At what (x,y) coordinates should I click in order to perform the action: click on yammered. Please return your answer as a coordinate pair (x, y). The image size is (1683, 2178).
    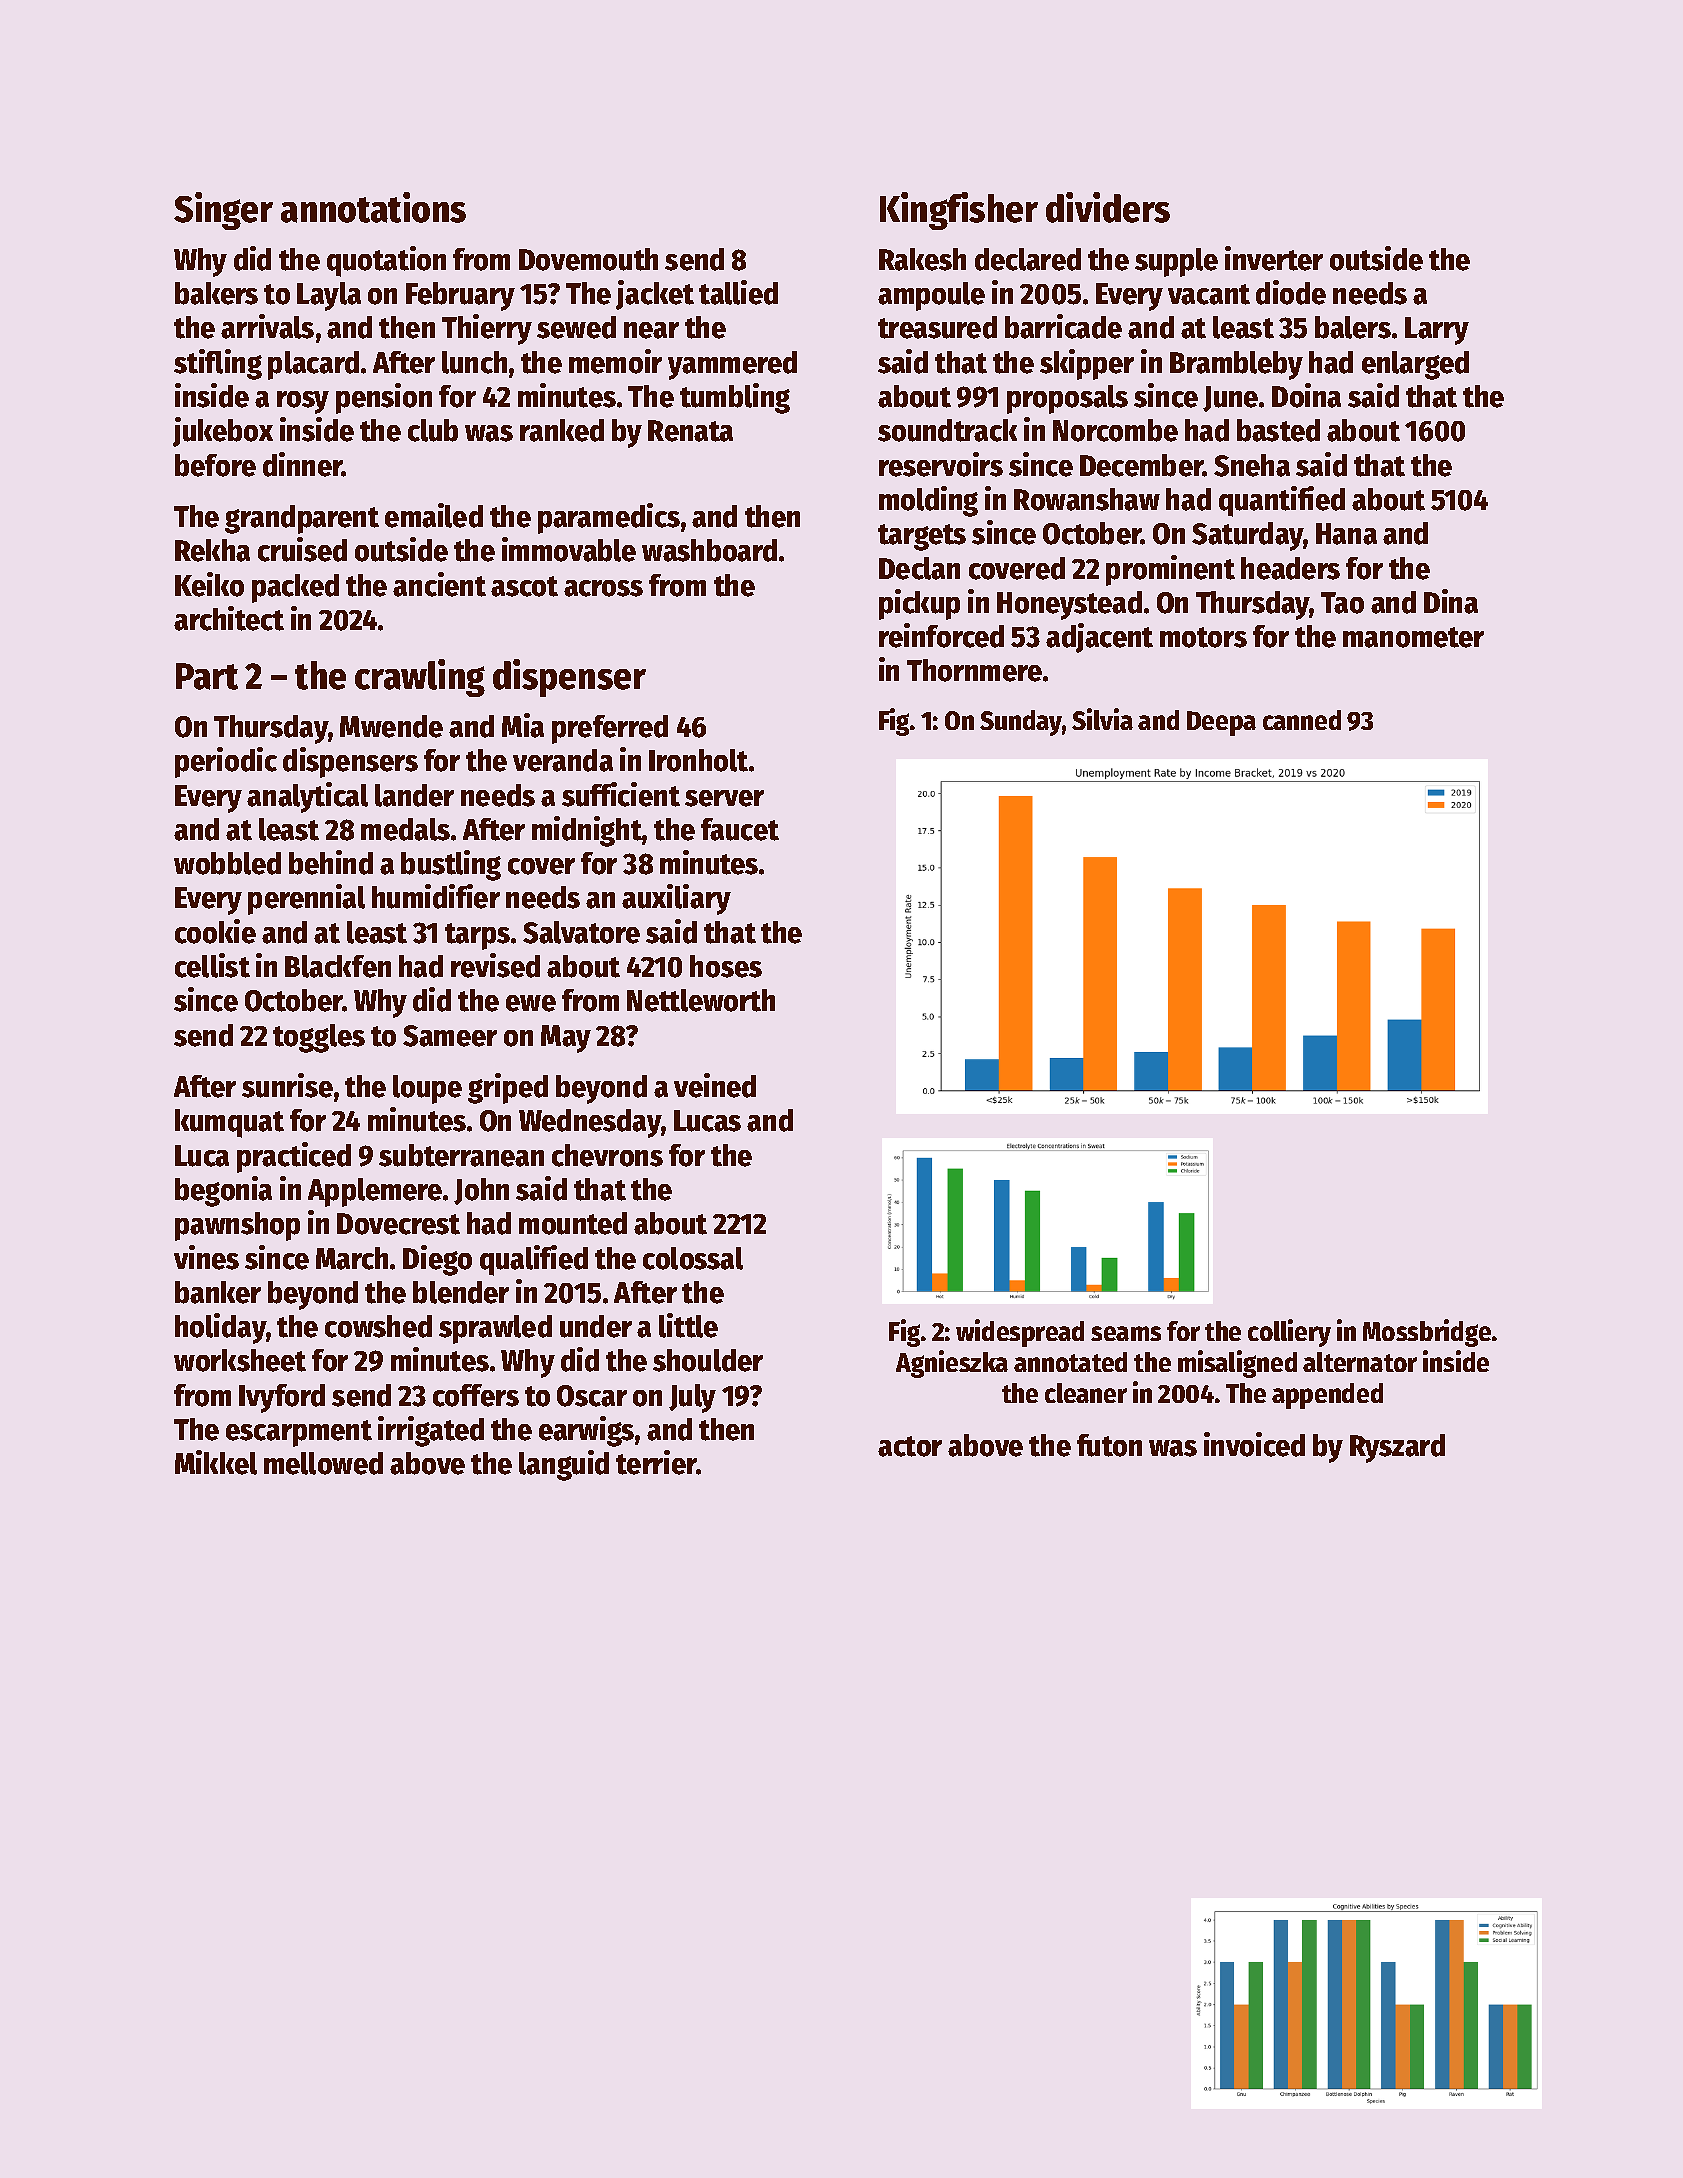
    Looking at the image, I should click on (732, 365).
